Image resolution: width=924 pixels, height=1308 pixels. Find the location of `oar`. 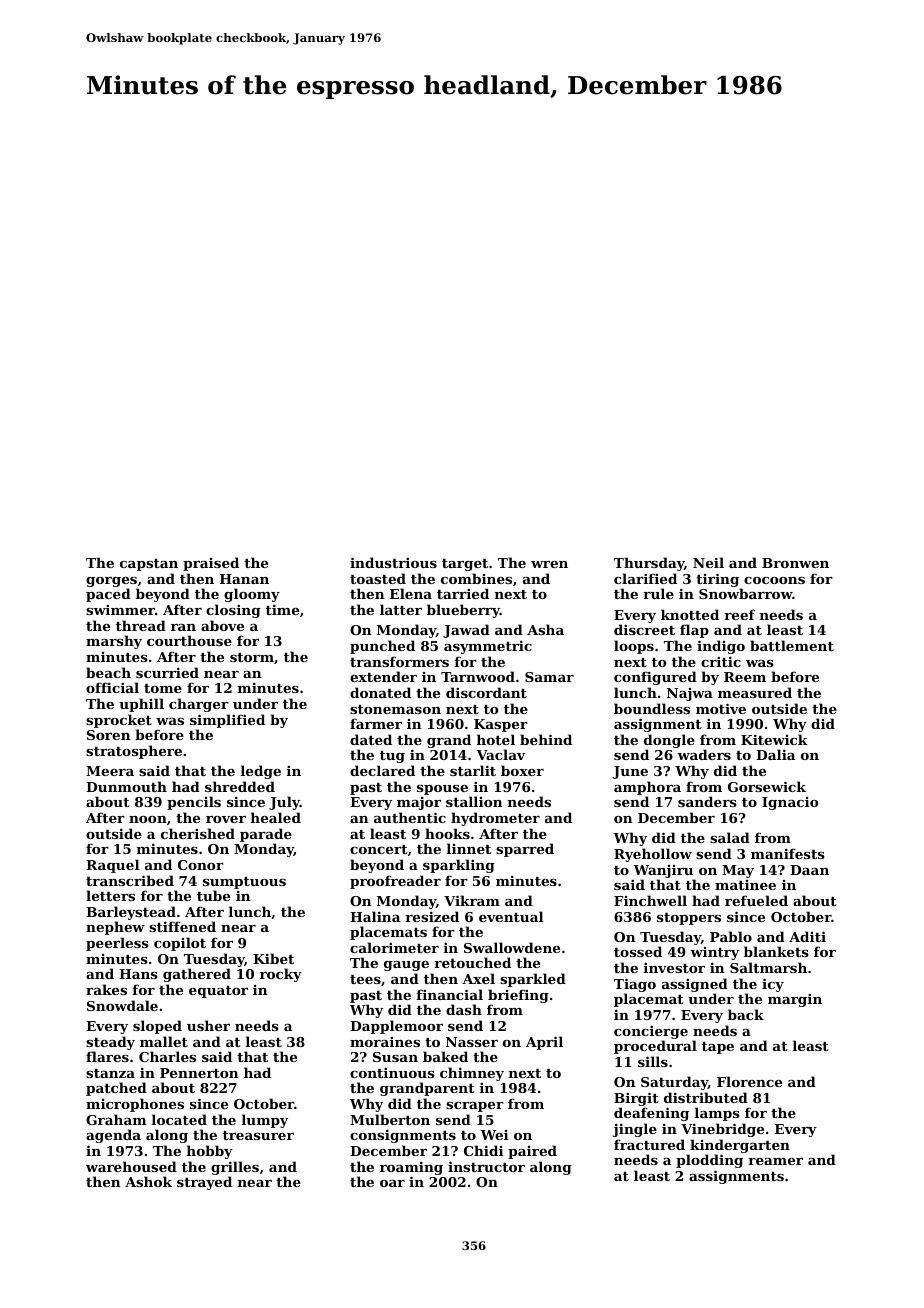

oar is located at coordinates (392, 1183).
